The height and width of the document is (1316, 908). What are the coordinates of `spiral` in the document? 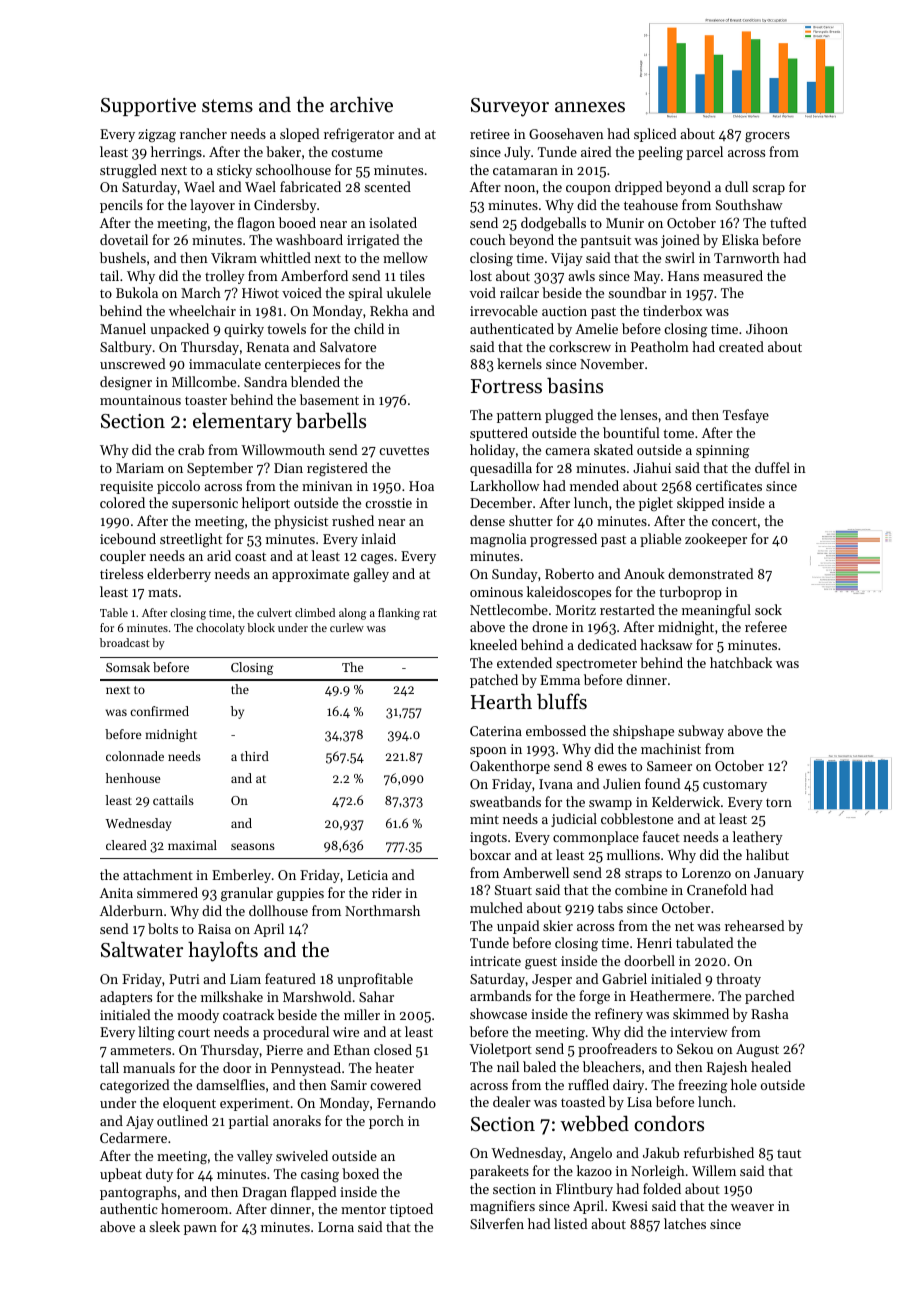 It's located at (365, 294).
